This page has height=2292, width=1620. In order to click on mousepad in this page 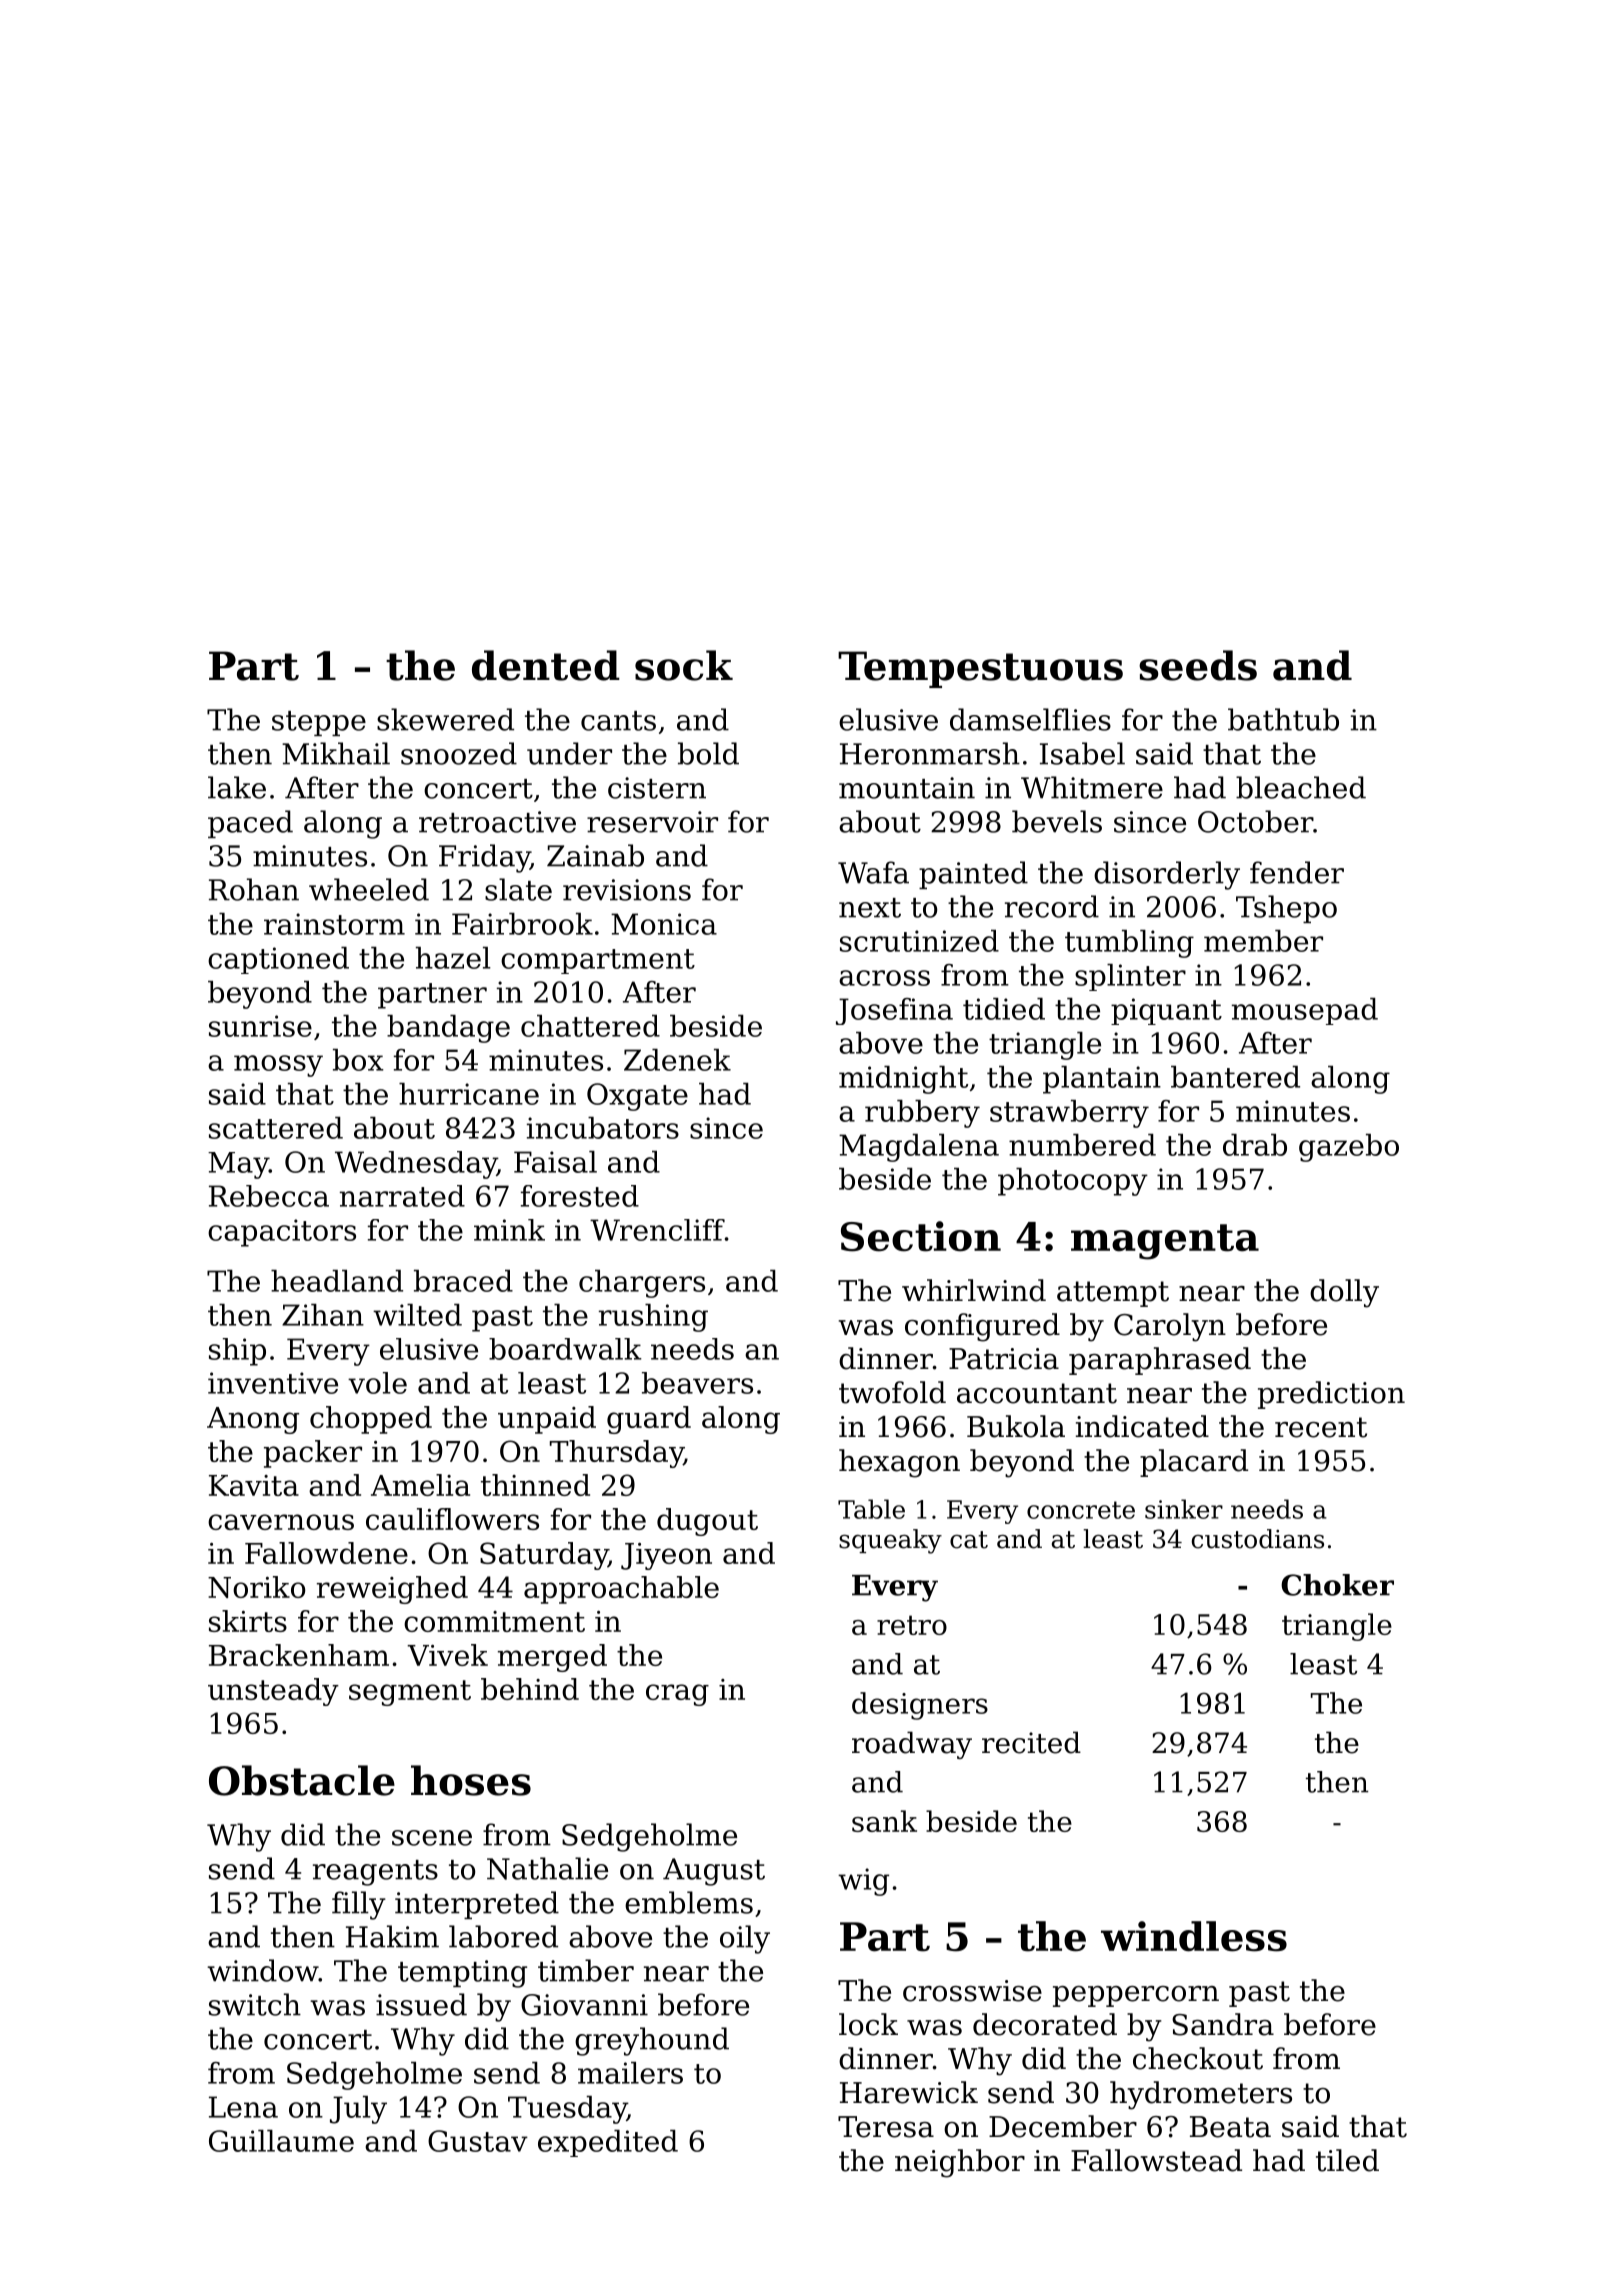, I will do `click(1305, 1011)`.
